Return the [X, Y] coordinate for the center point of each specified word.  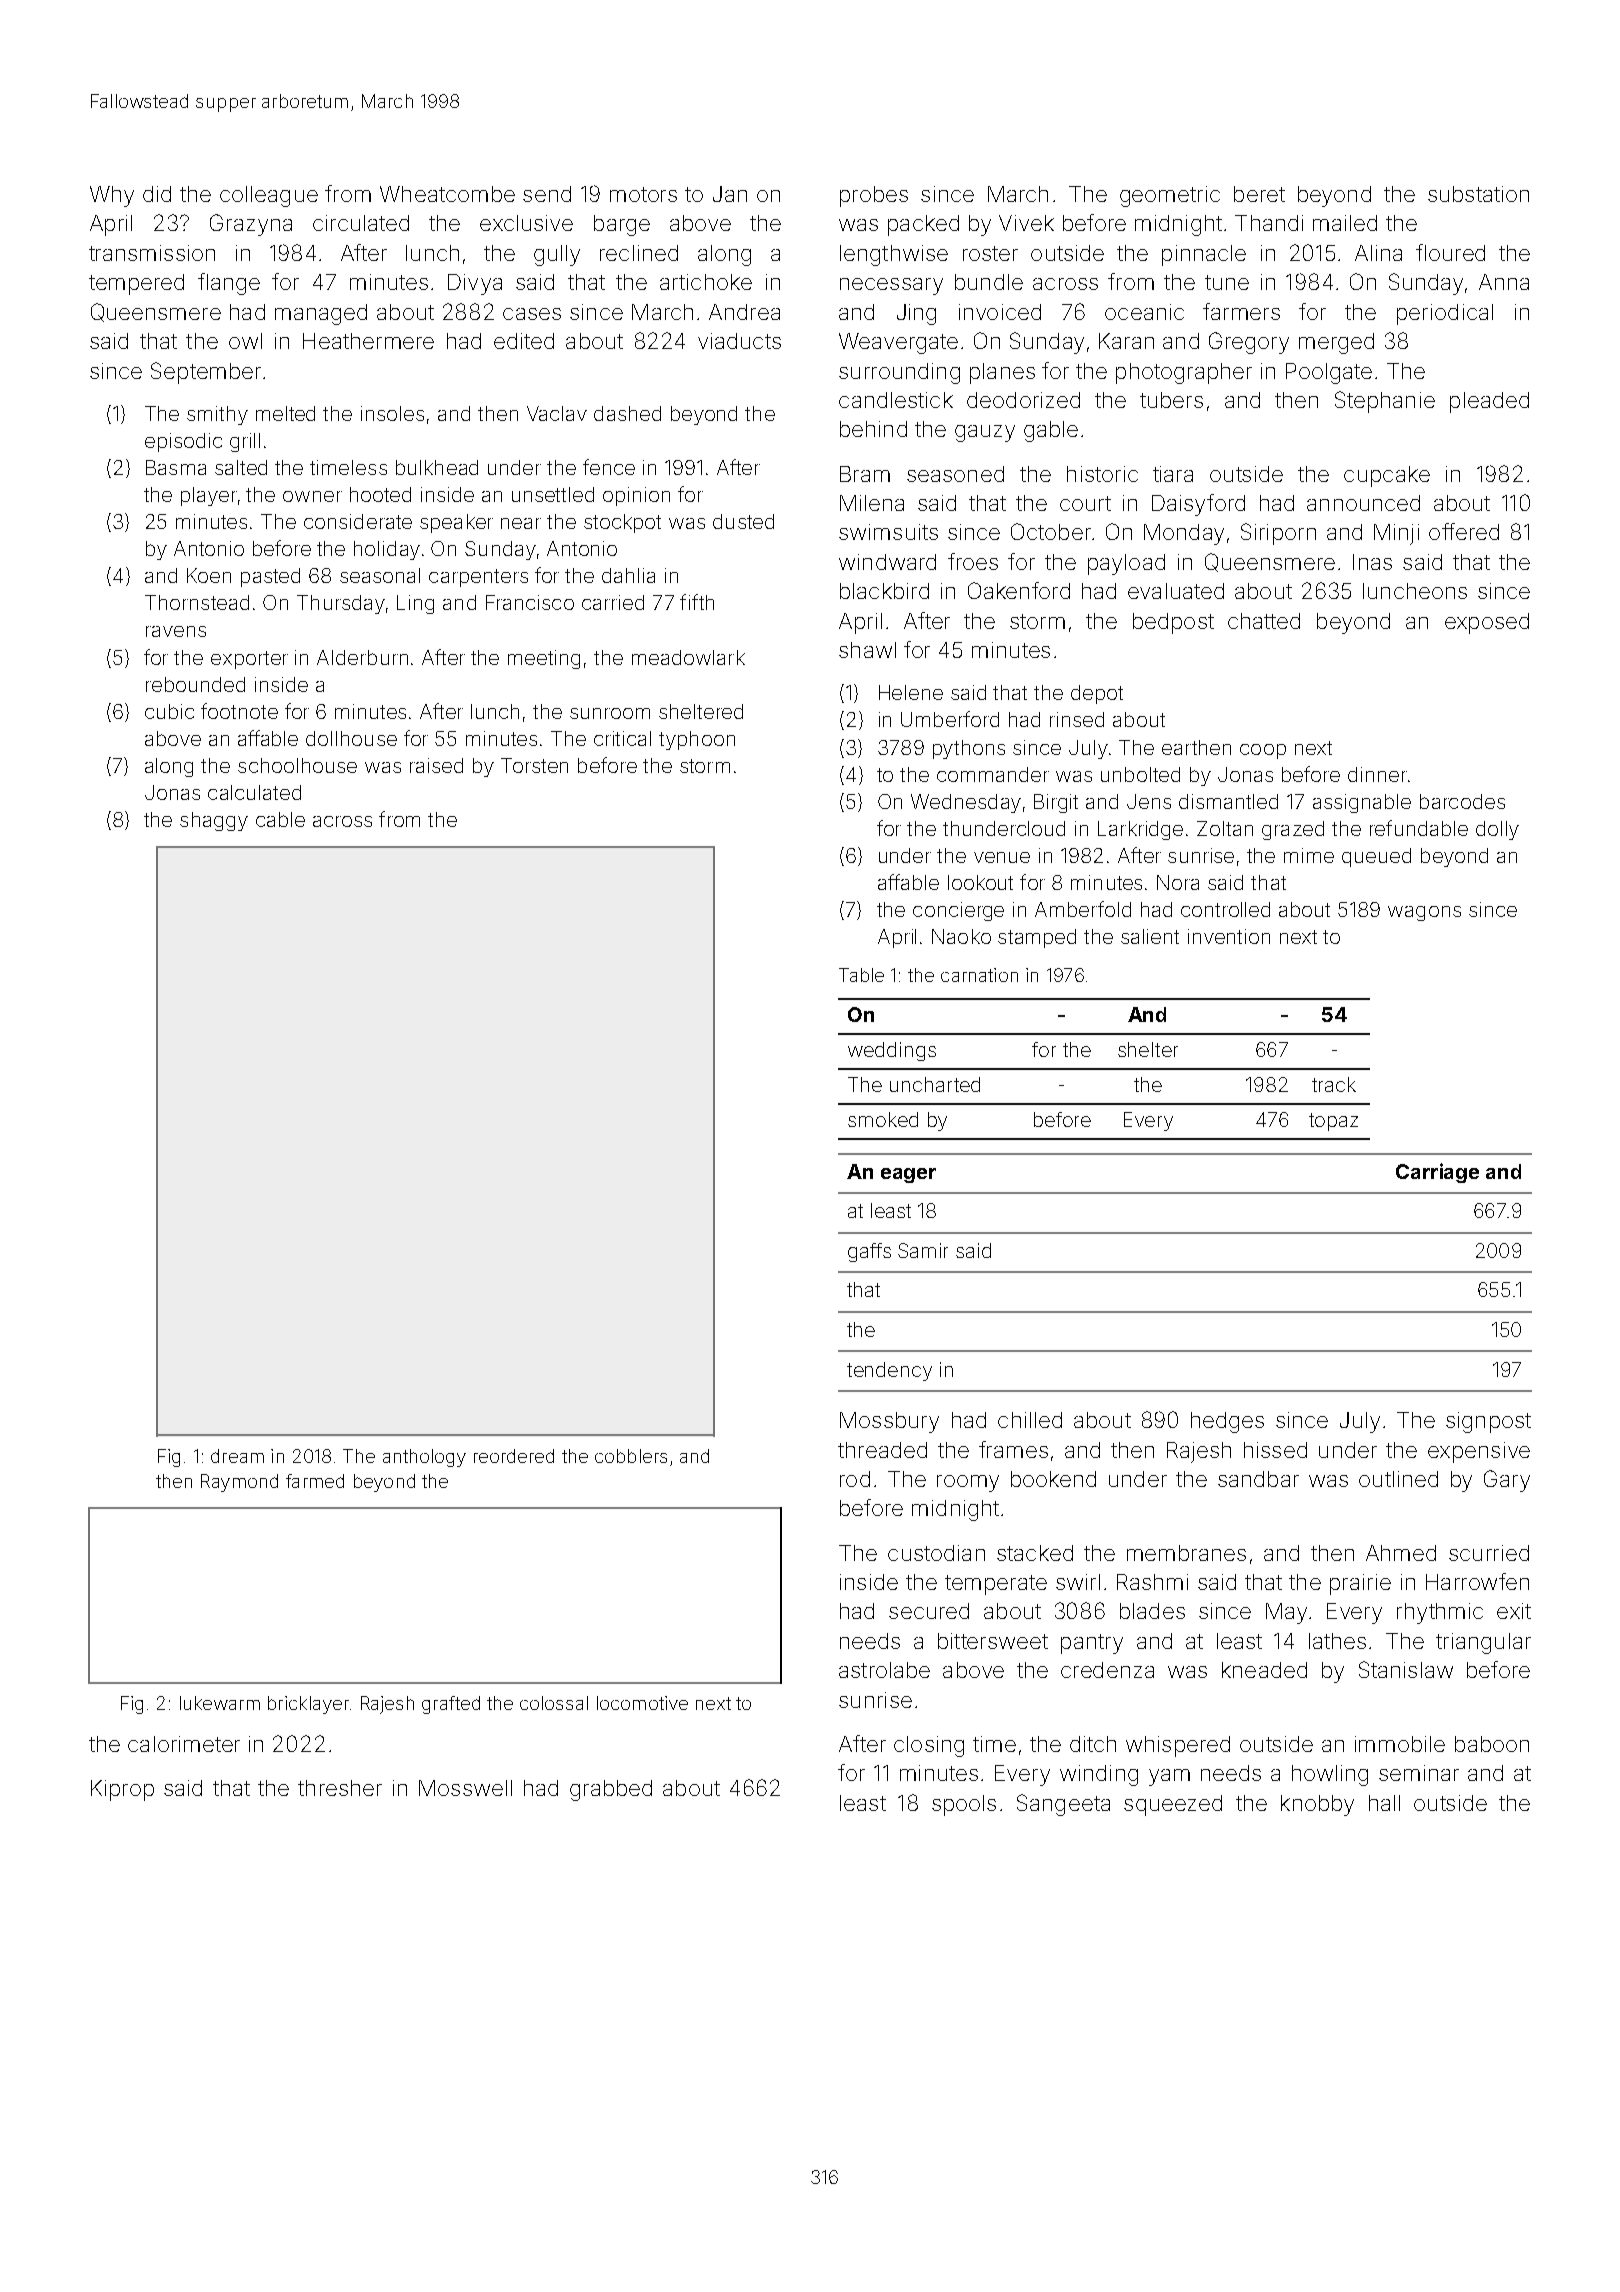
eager [908, 1175]
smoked [883, 1119]
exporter [249, 660]
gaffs [869, 1252]
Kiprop [122, 1790]
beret [1259, 194]
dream [237, 1456]
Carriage [1437, 1173]
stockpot [622, 523]
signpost [1488, 1422]
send [547, 194]
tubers [1171, 400]
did [157, 194]
